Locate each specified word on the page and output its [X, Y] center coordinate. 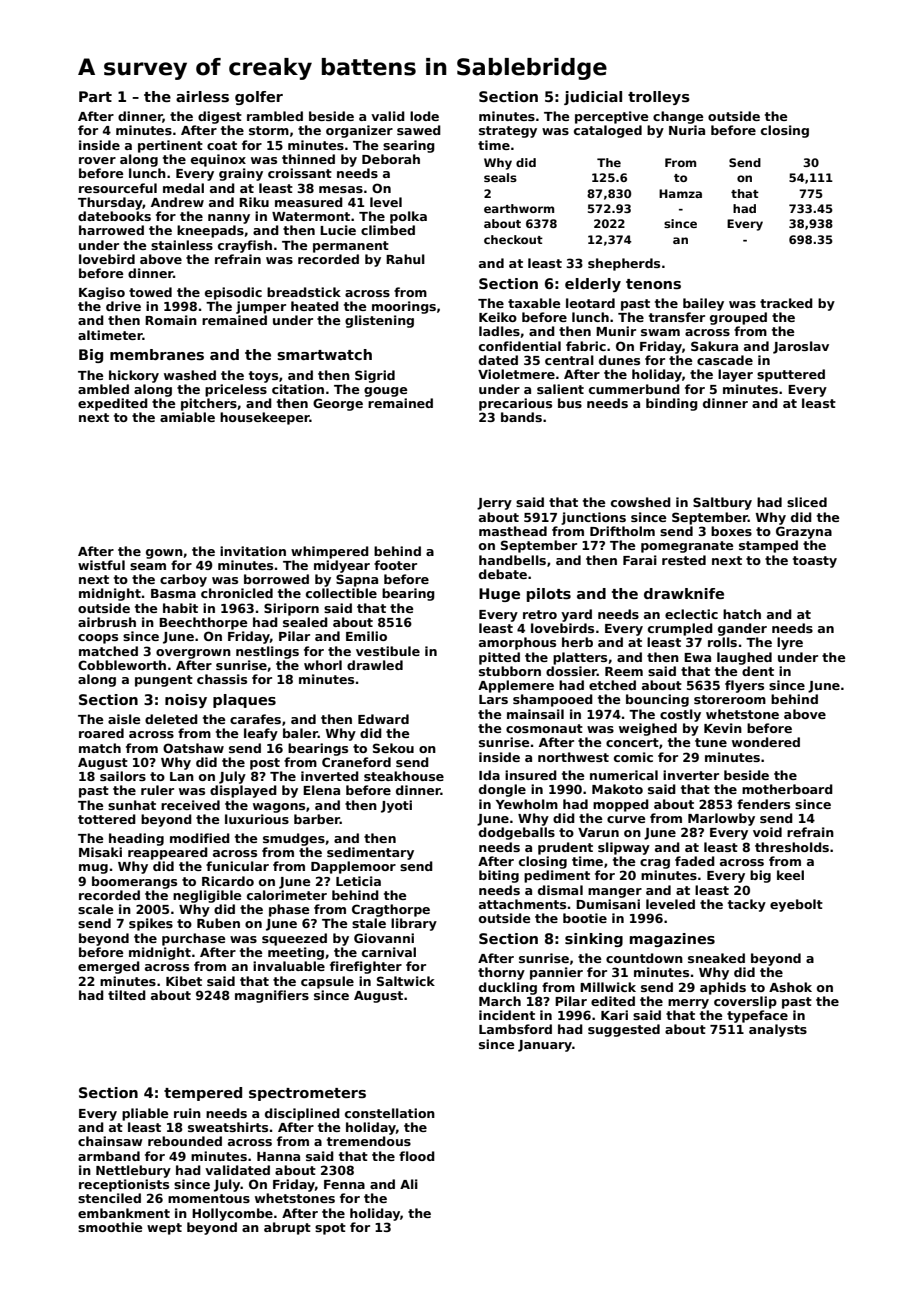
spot [330, 1229]
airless [202, 96]
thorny [501, 973]
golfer [259, 98]
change [678, 117]
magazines [672, 940]
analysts [778, 1030]
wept [164, 1229]
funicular [237, 866]
